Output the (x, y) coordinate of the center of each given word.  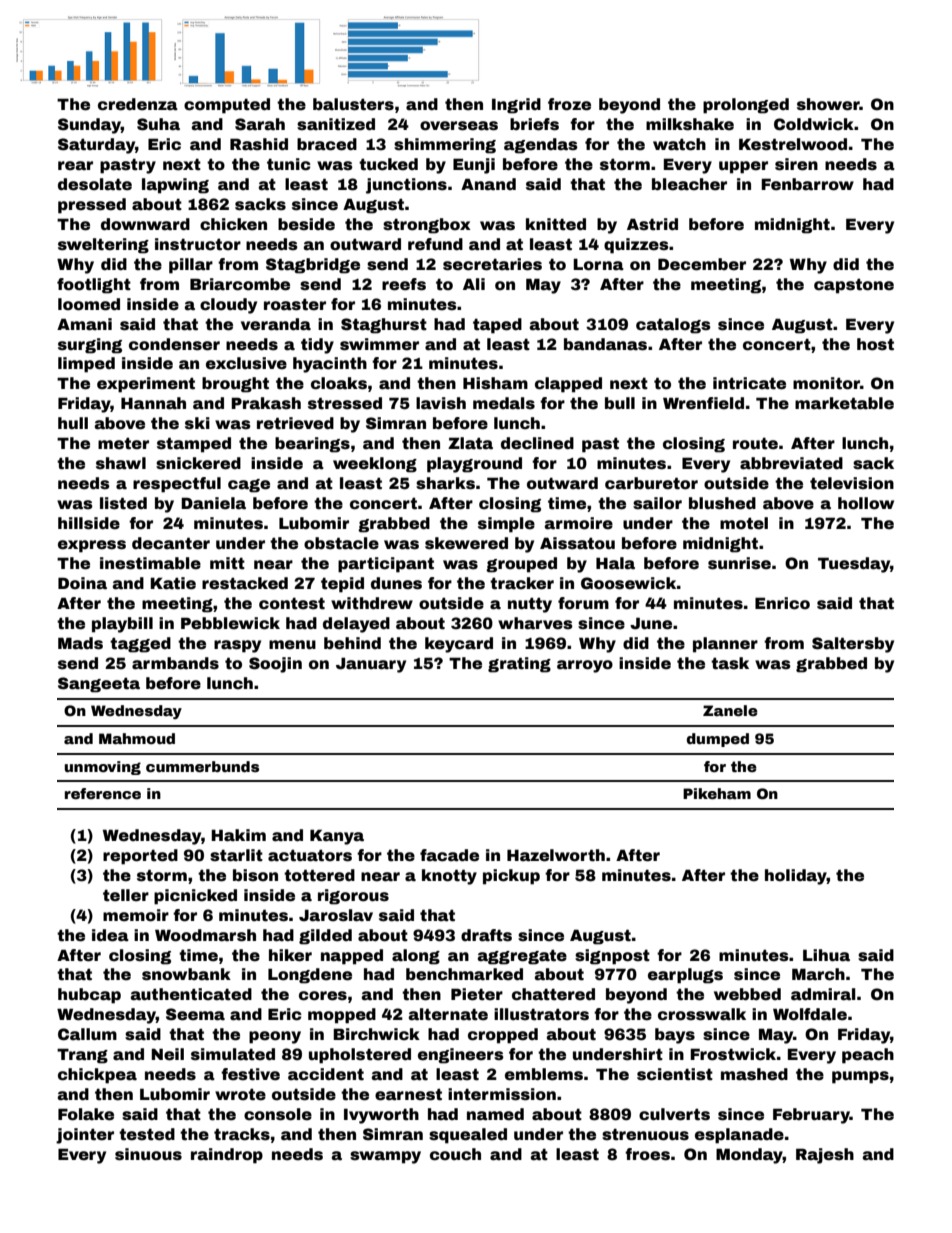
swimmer (379, 344)
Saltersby (853, 645)
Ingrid (516, 106)
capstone (854, 286)
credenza (138, 104)
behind (352, 643)
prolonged (746, 106)
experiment (146, 385)
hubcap (89, 996)
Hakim (238, 835)
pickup (511, 877)
